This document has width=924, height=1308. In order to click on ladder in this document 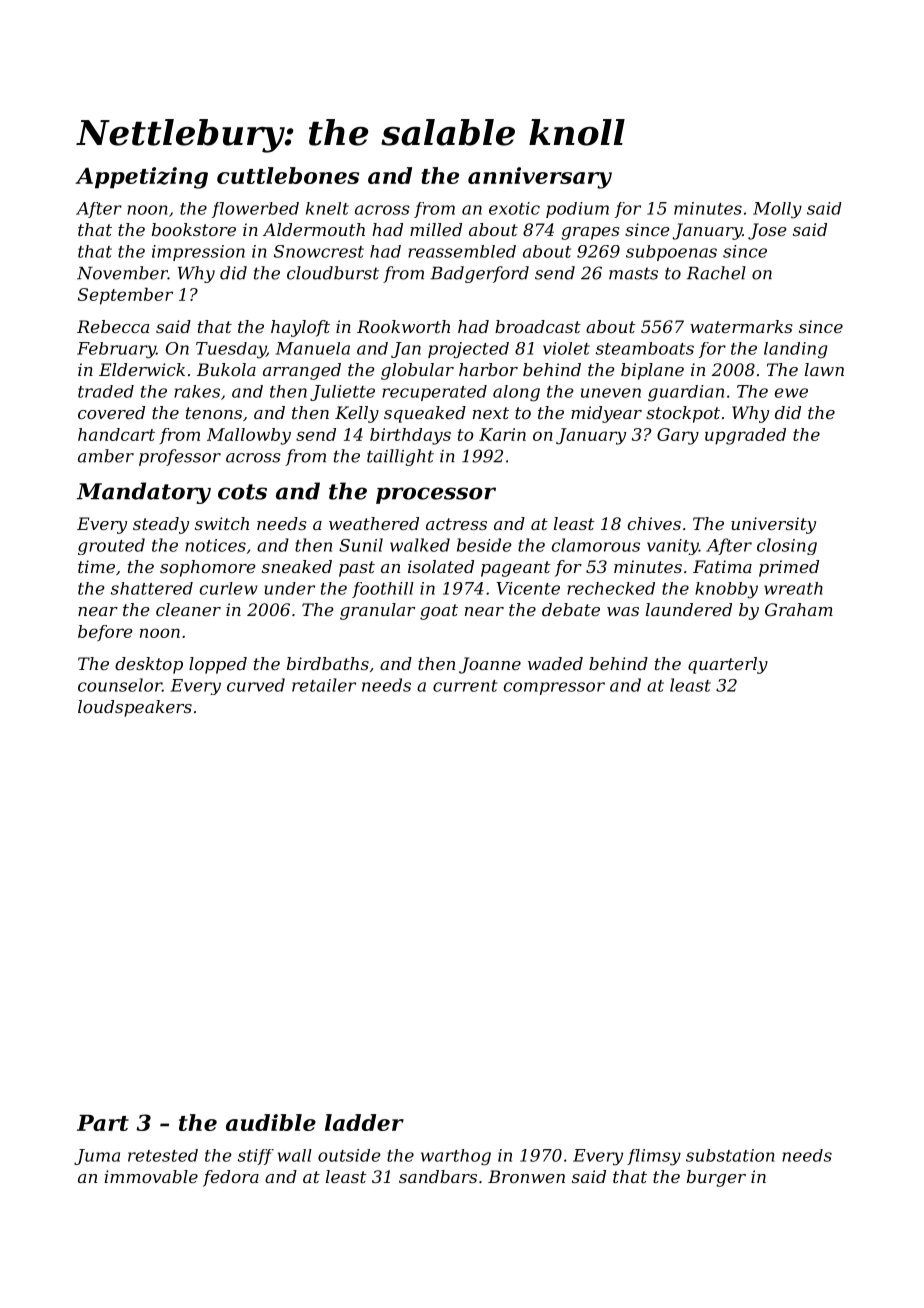, I will do `click(364, 1122)`.
